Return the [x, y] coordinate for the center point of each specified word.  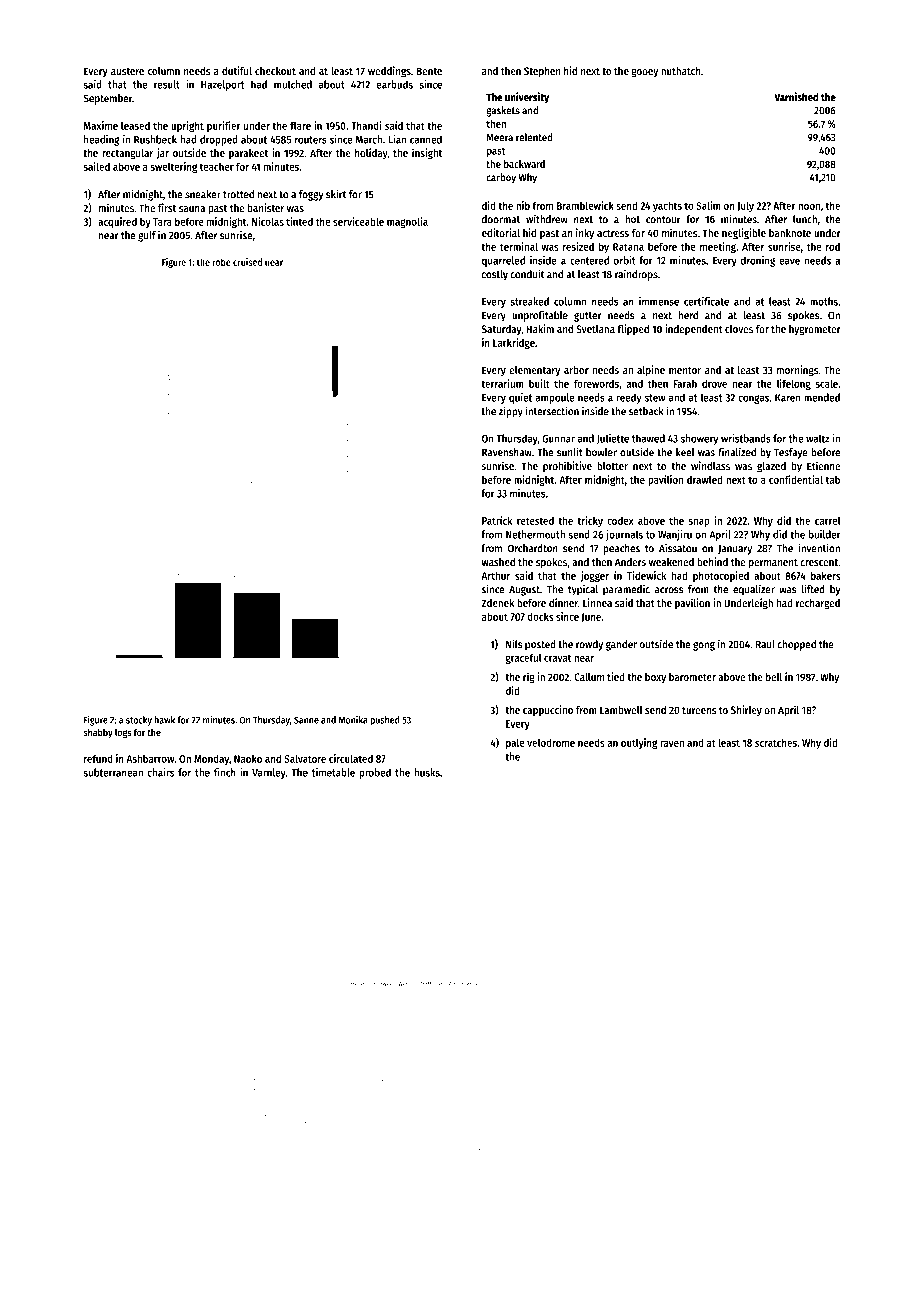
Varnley [269, 773]
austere [127, 71]
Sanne [306, 720]
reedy [629, 398]
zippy [511, 412]
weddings [389, 72]
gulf [147, 236]
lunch [805, 219]
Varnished [796, 96]
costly [495, 275]
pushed [384, 721]
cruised [247, 262]
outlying [639, 743]
